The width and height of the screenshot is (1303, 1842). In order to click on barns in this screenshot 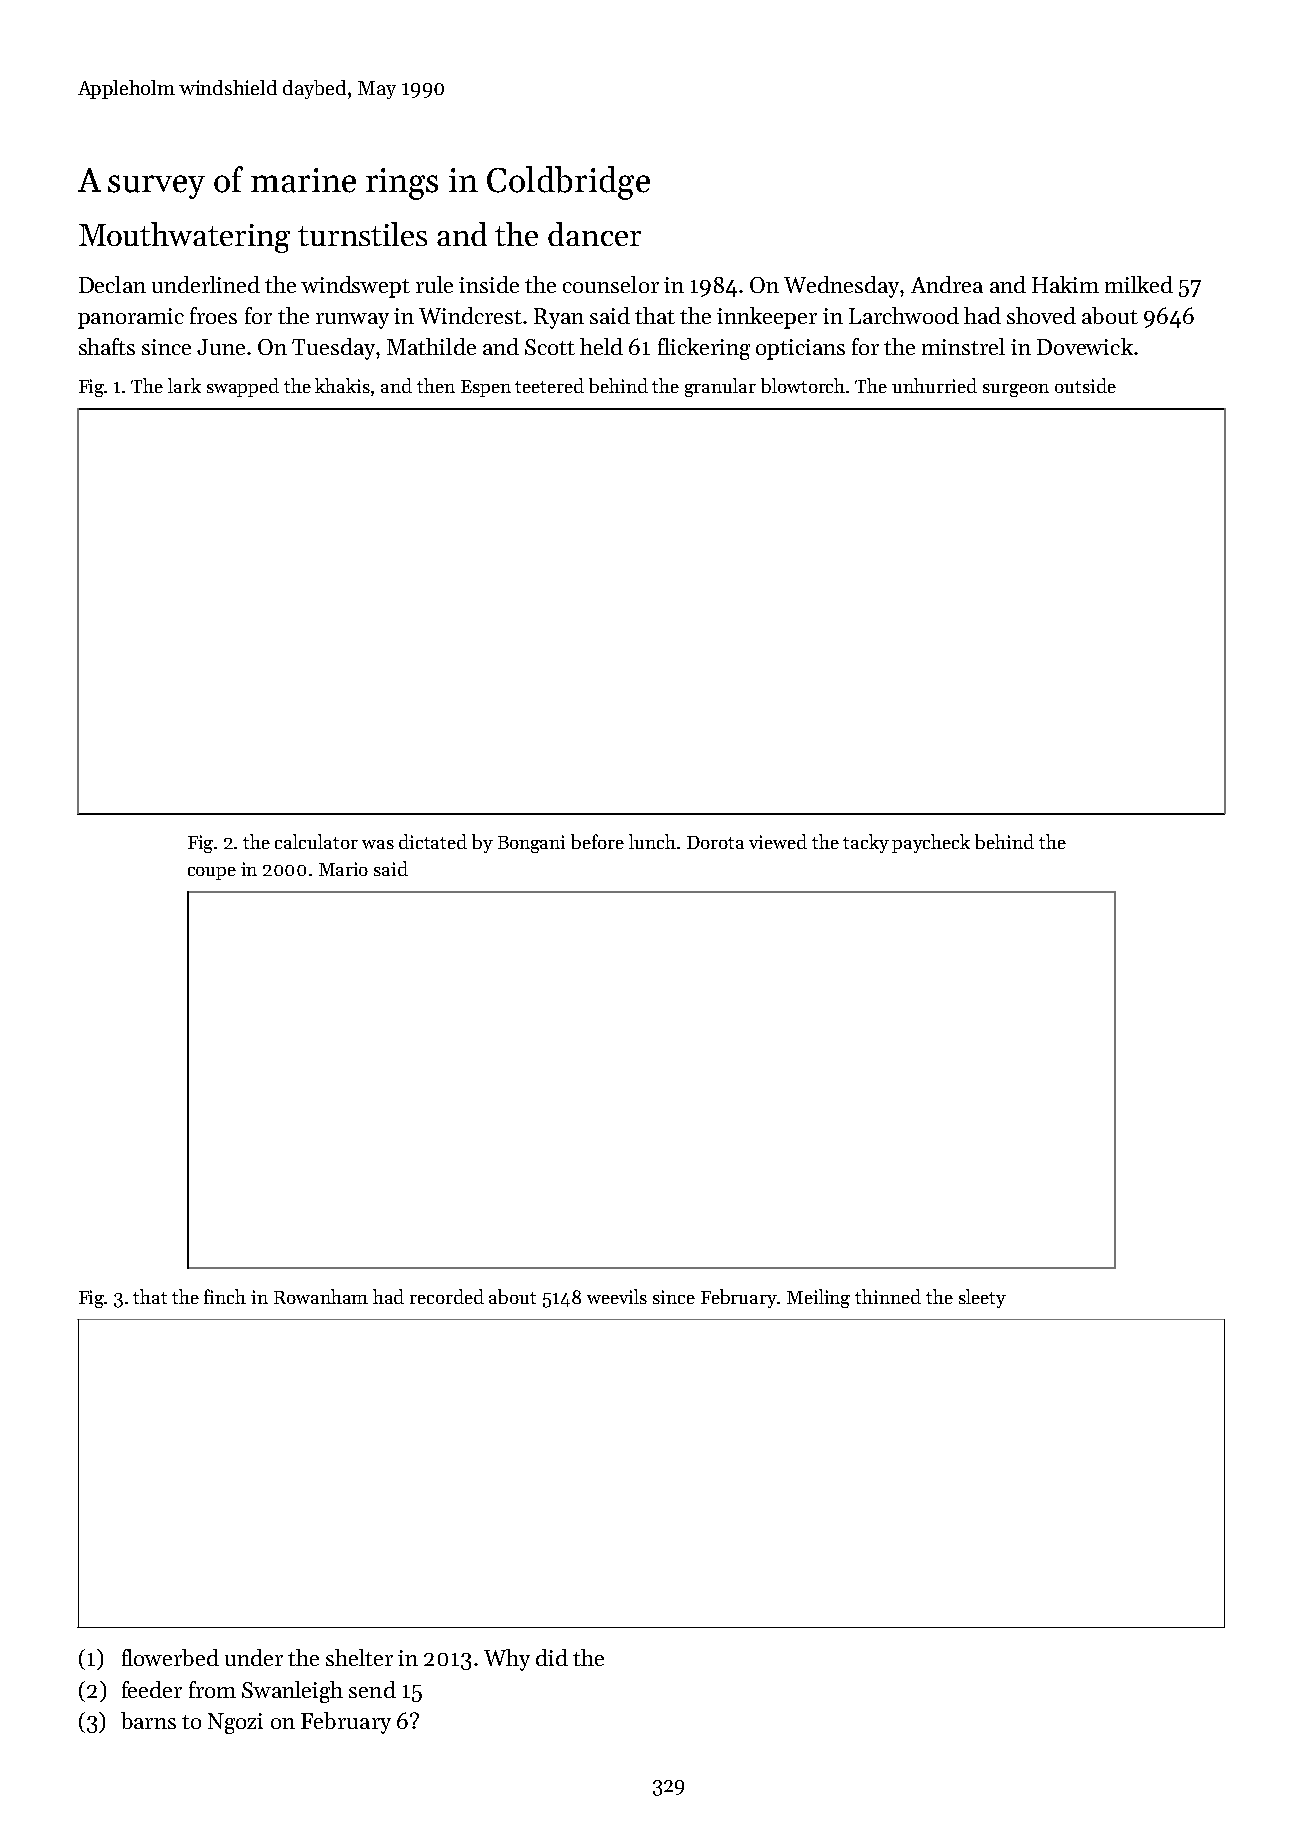, I will do `click(148, 1720)`.
